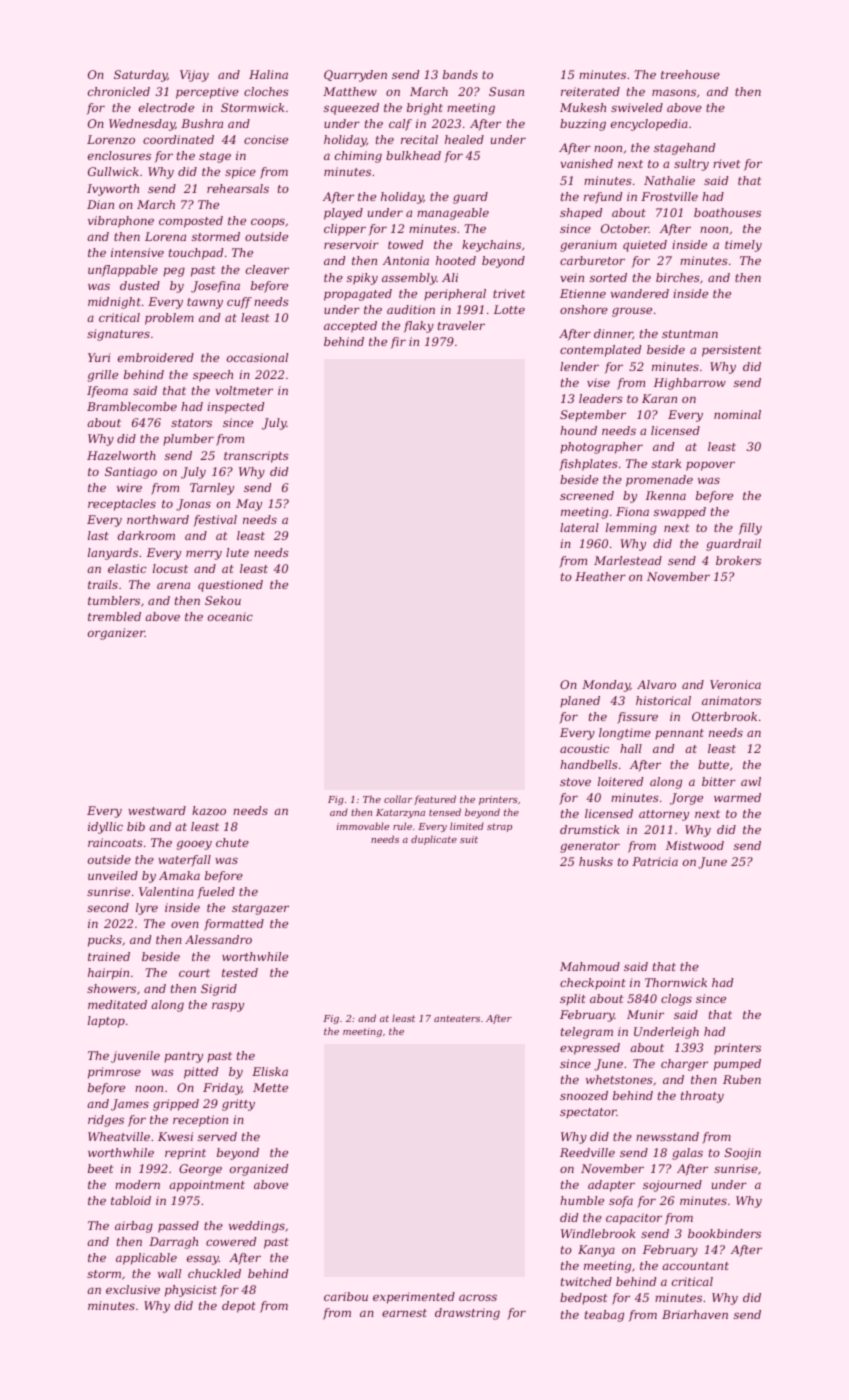 This document has width=849, height=1400. Describe the element at coordinates (249, 505) in the document. I see `May` at that location.
